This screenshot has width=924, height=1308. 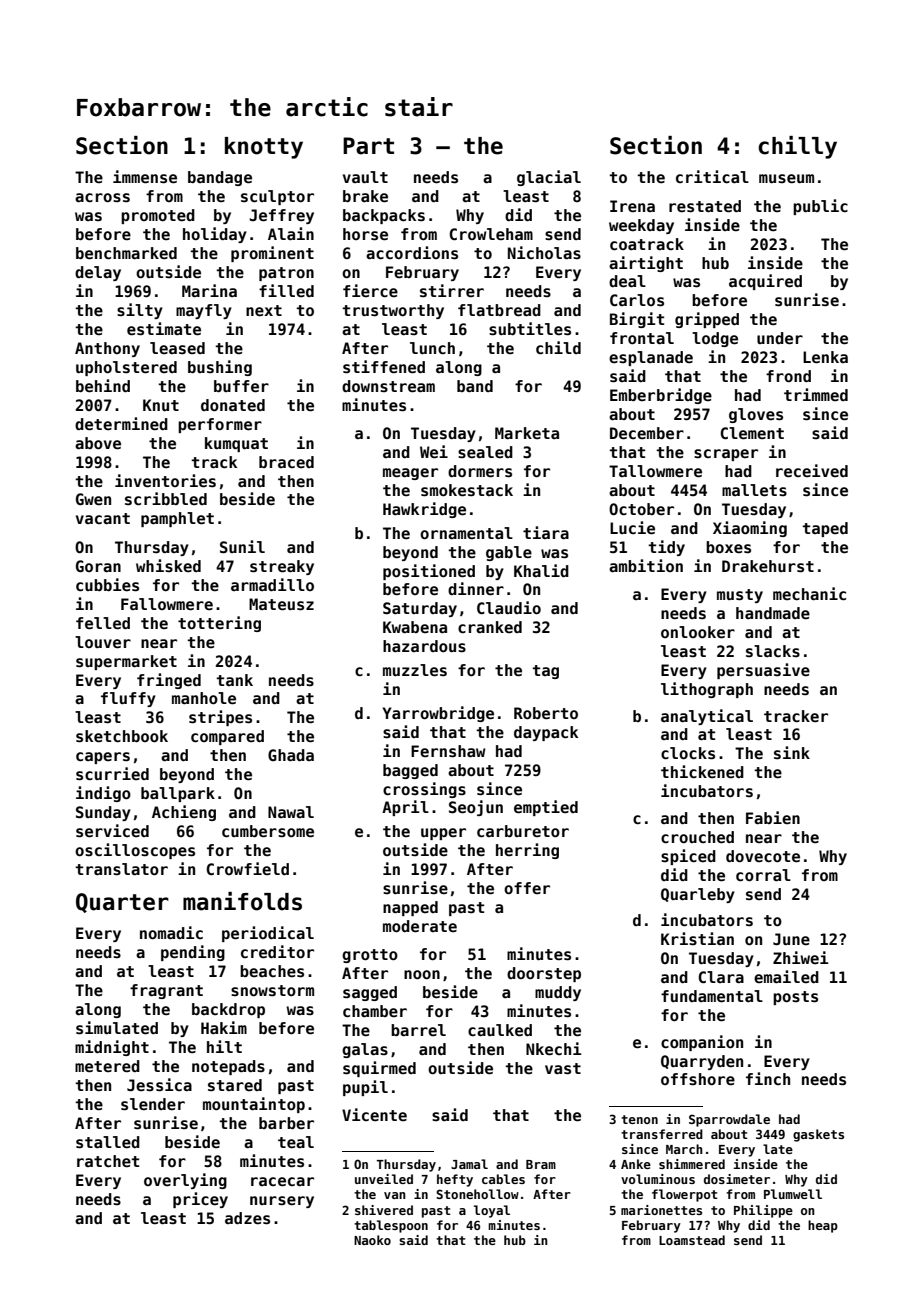 What do you see at coordinates (469, 1164) in the screenshot?
I see `Jamal` at bounding box center [469, 1164].
